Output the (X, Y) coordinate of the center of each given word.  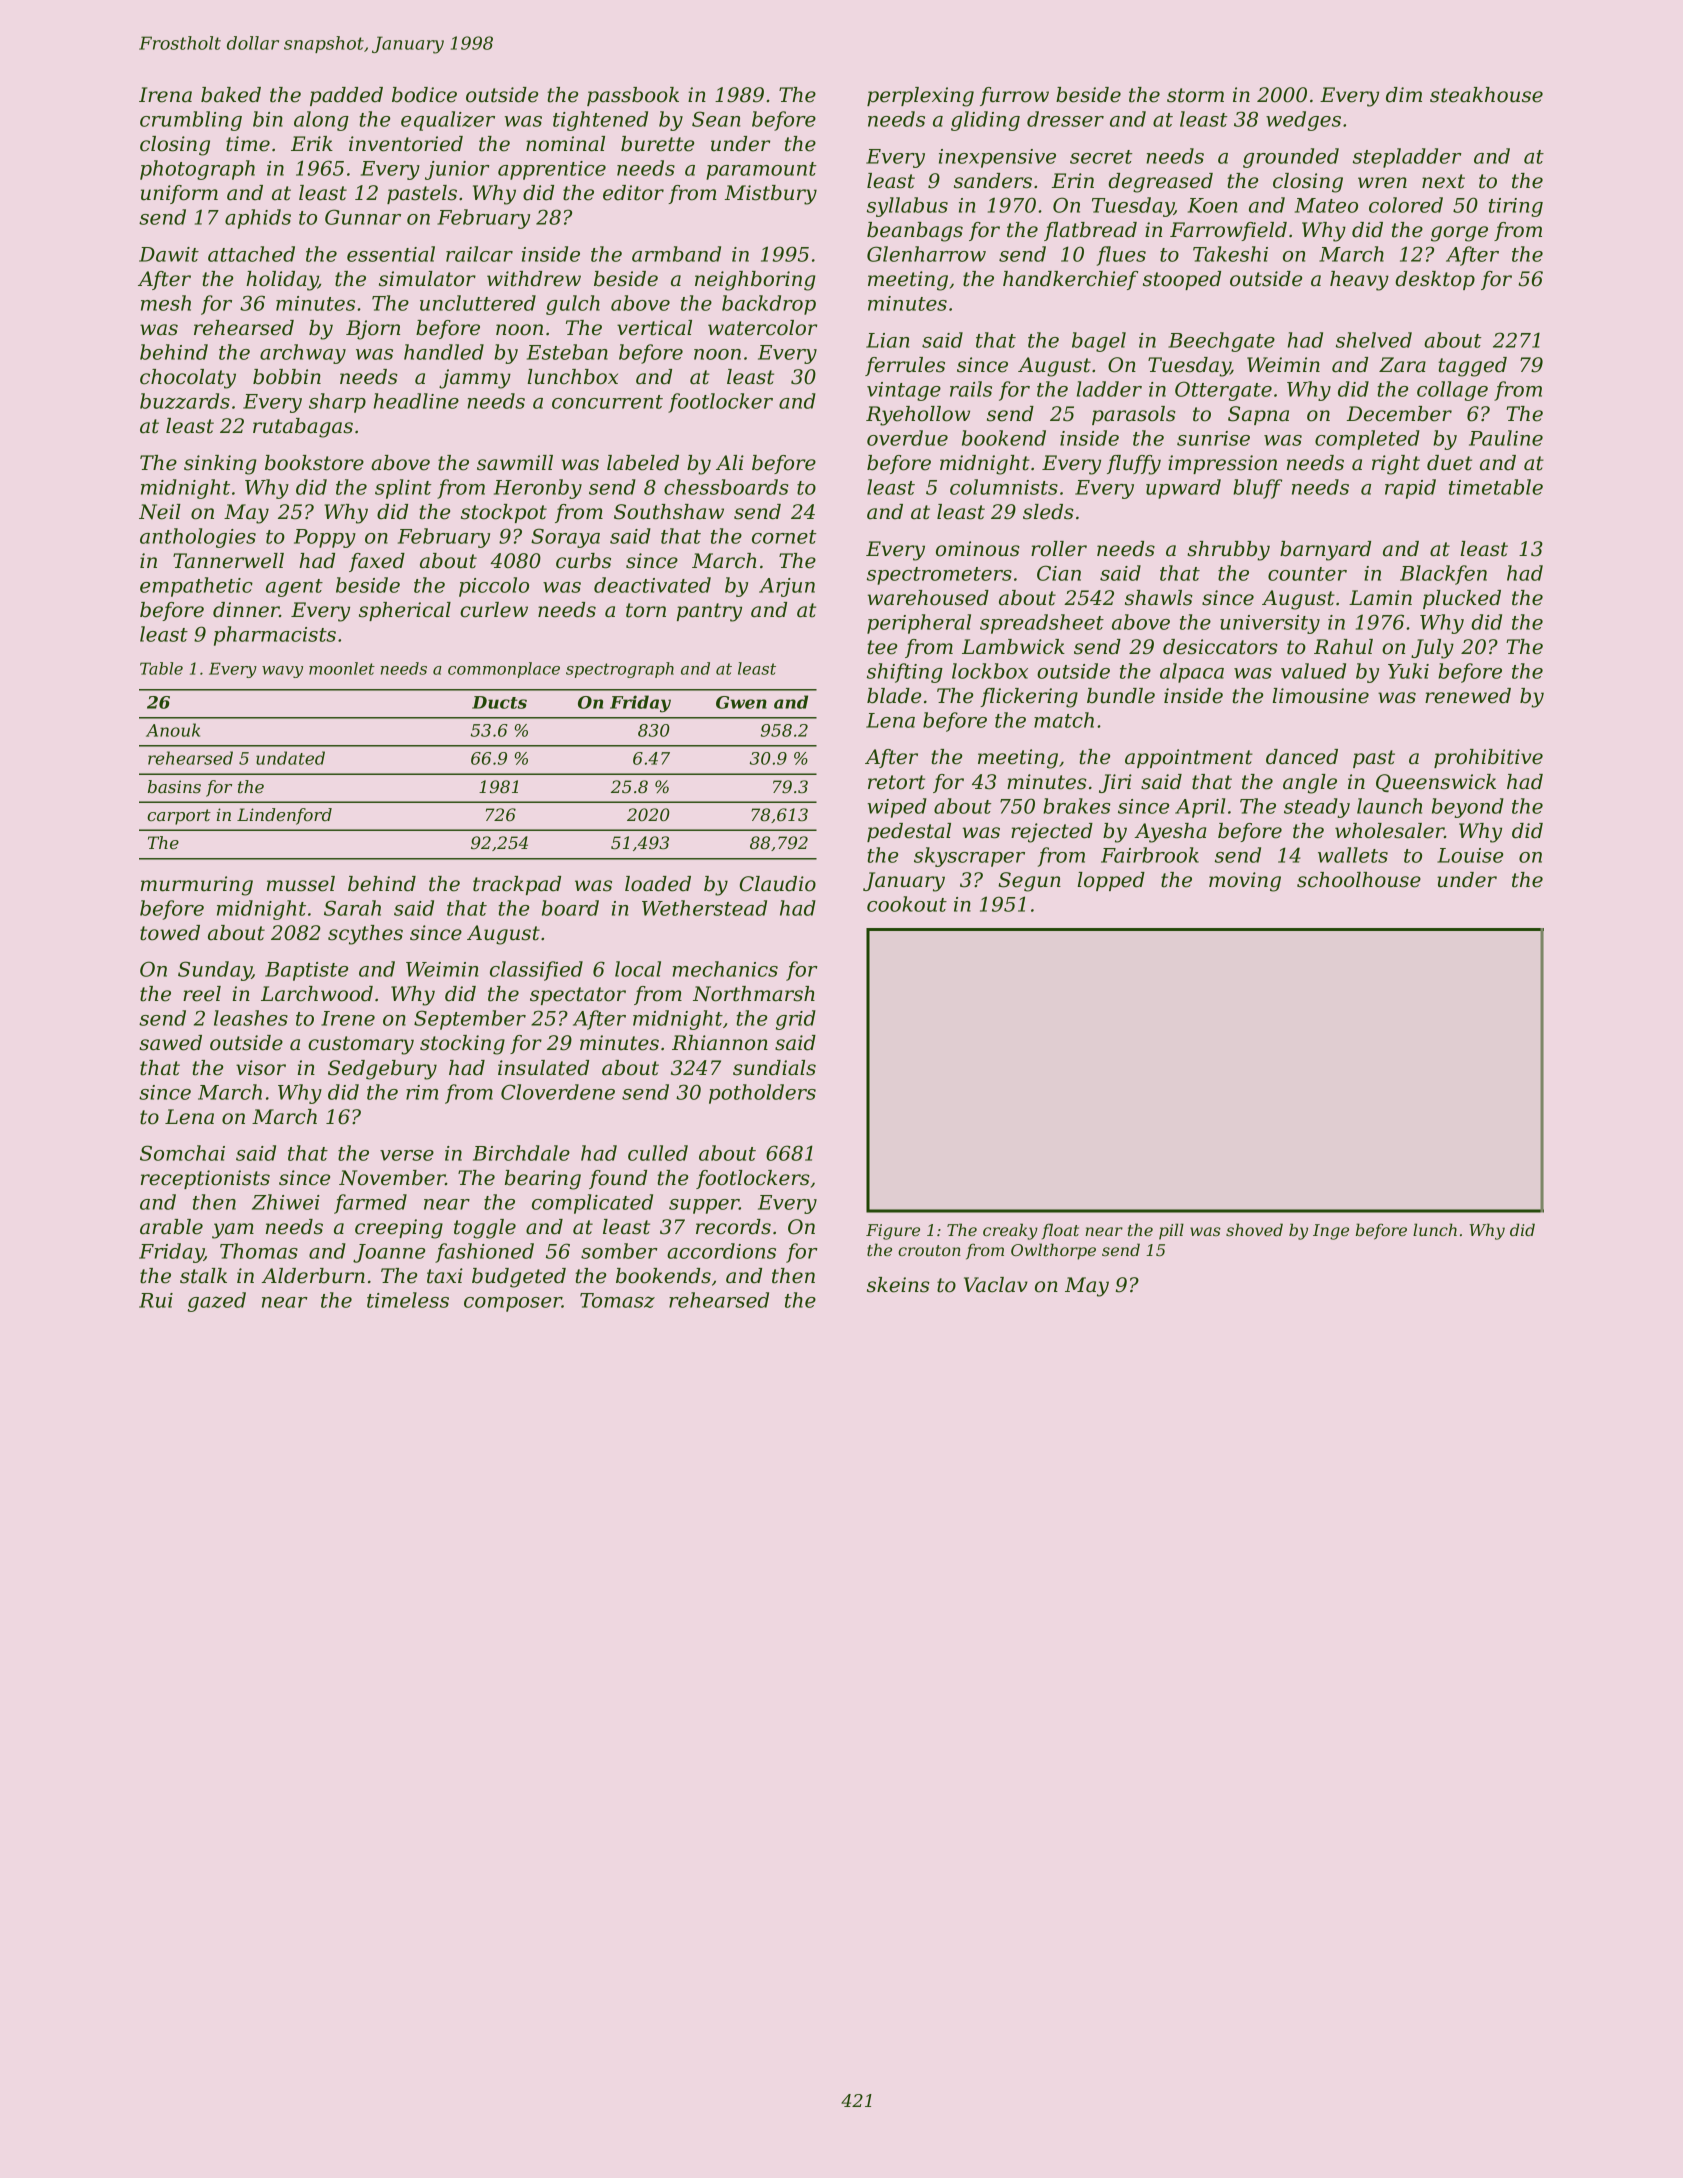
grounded (1291, 158)
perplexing (920, 97)
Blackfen (1443, 575)
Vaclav (996, 1285)
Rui (156, 1300)
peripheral (919, 624)
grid (796, 1020)
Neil (160, 512)
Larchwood (317, 994)
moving (1245, 882)
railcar (479, 254)
